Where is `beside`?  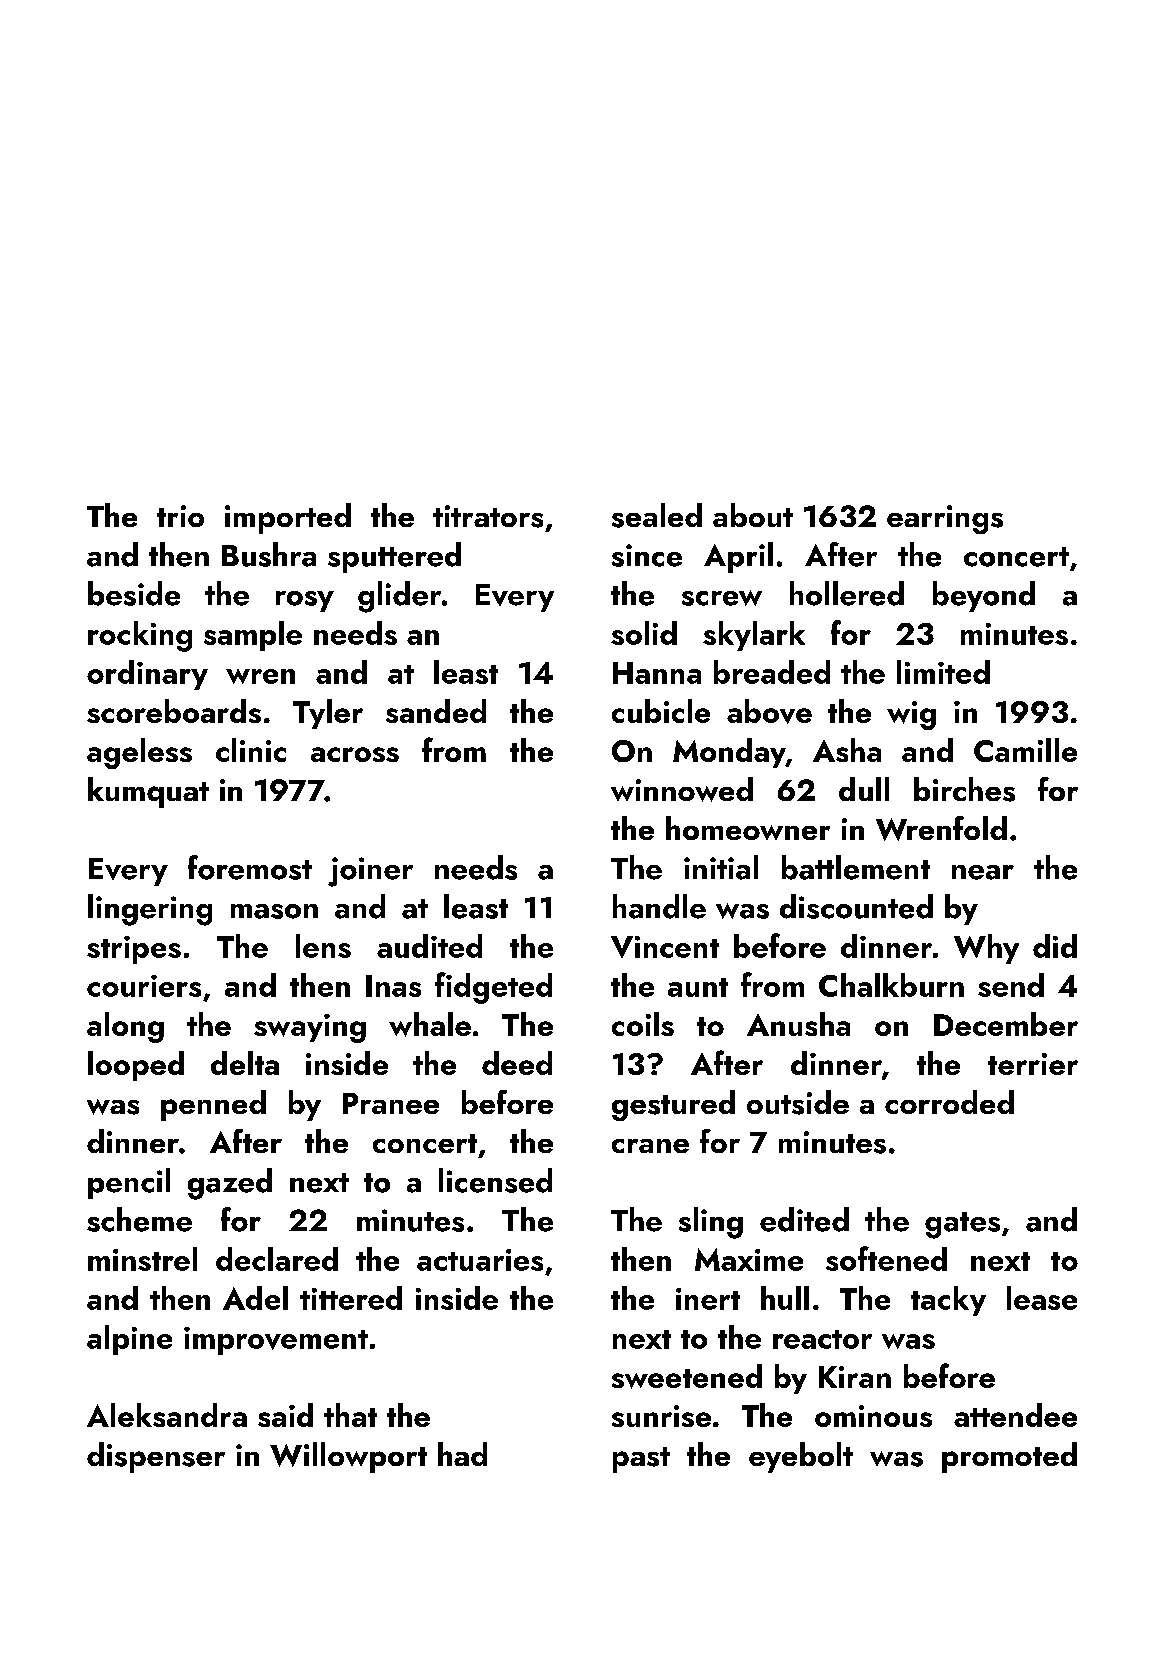
beside is located at coordinates (134, 593).
